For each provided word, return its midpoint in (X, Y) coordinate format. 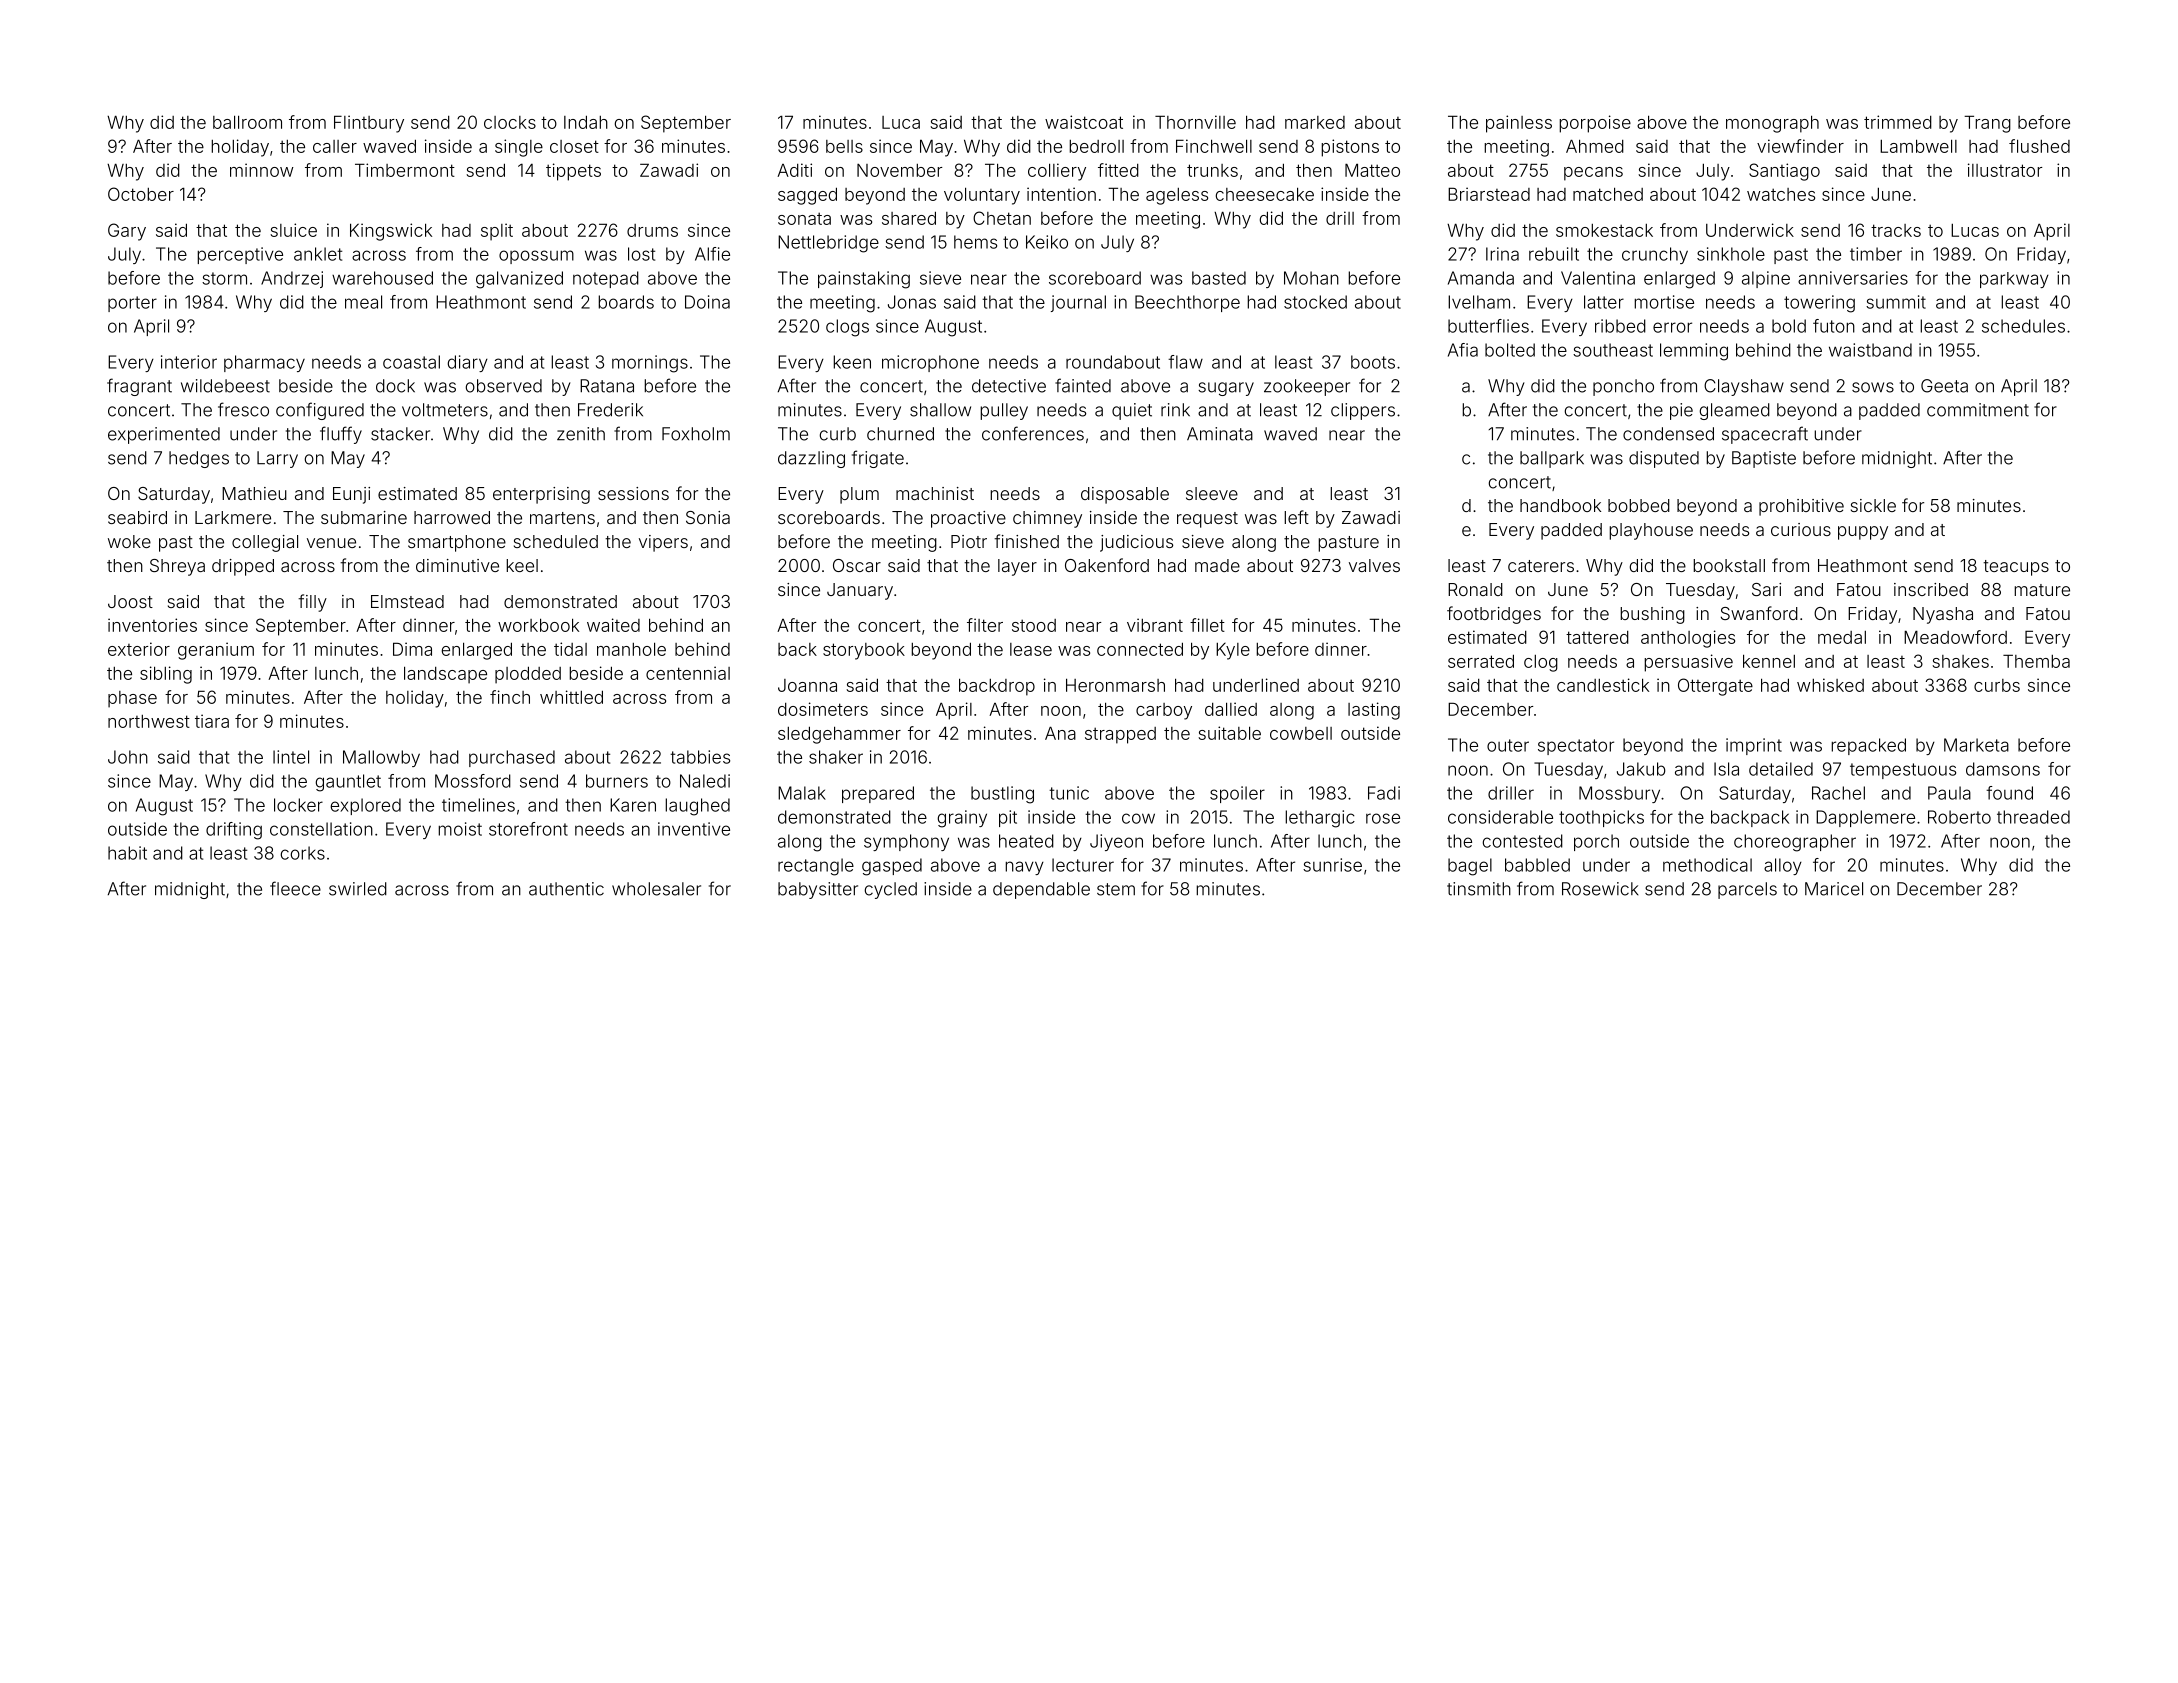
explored (365, 806)
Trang (1987, 124)
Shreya (177, 567)
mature (2042, 590)
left (1296, 517)
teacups (2016, 568)
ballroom (247, 122)
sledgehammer (839, 735)
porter (132, 304)
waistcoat (1084, 122)
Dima (412, 649)
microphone (930, 363)
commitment (1978, 410)
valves (1374, 565)
